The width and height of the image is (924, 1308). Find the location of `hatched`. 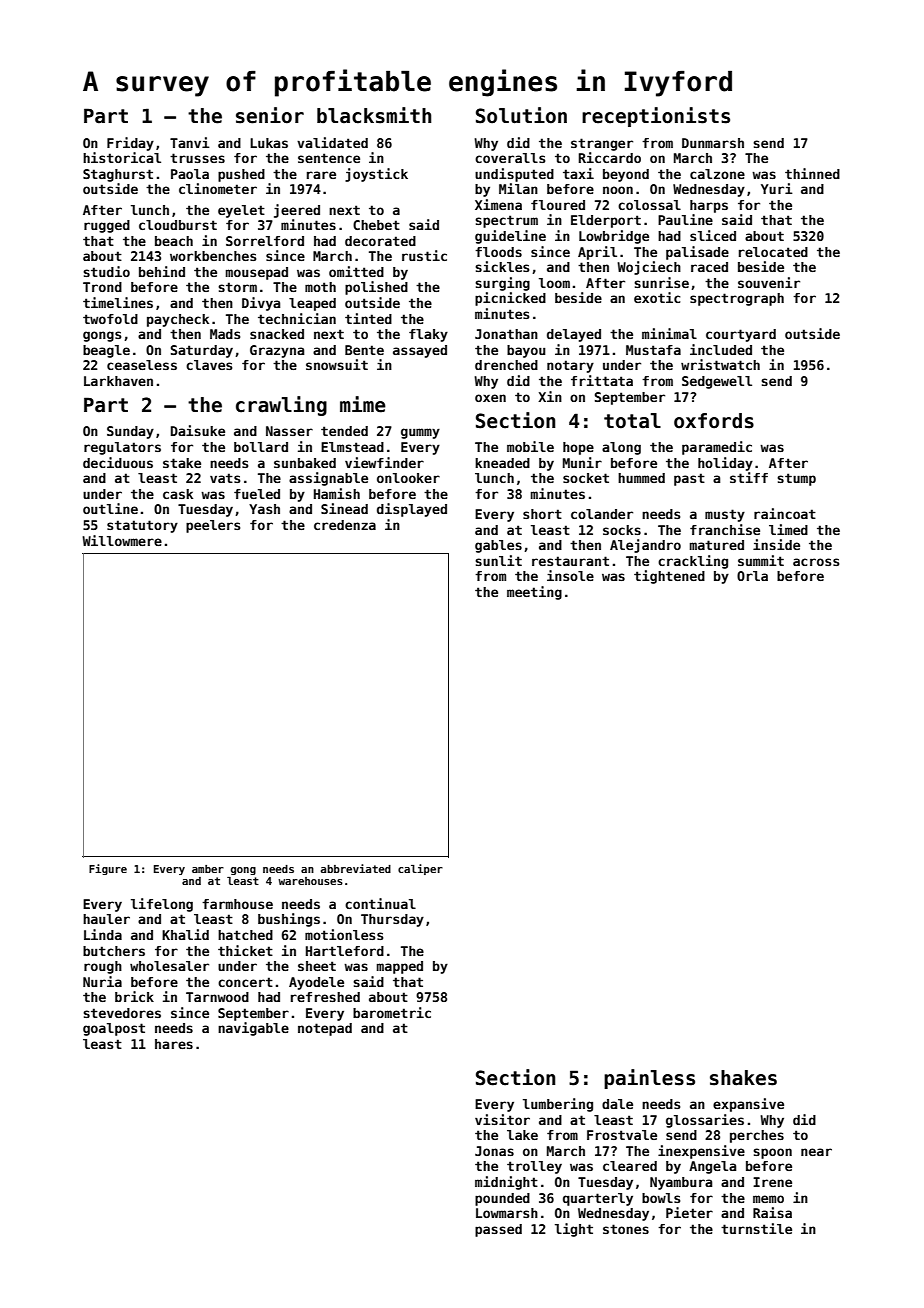

hatched is located at coordinates (245, 935).
